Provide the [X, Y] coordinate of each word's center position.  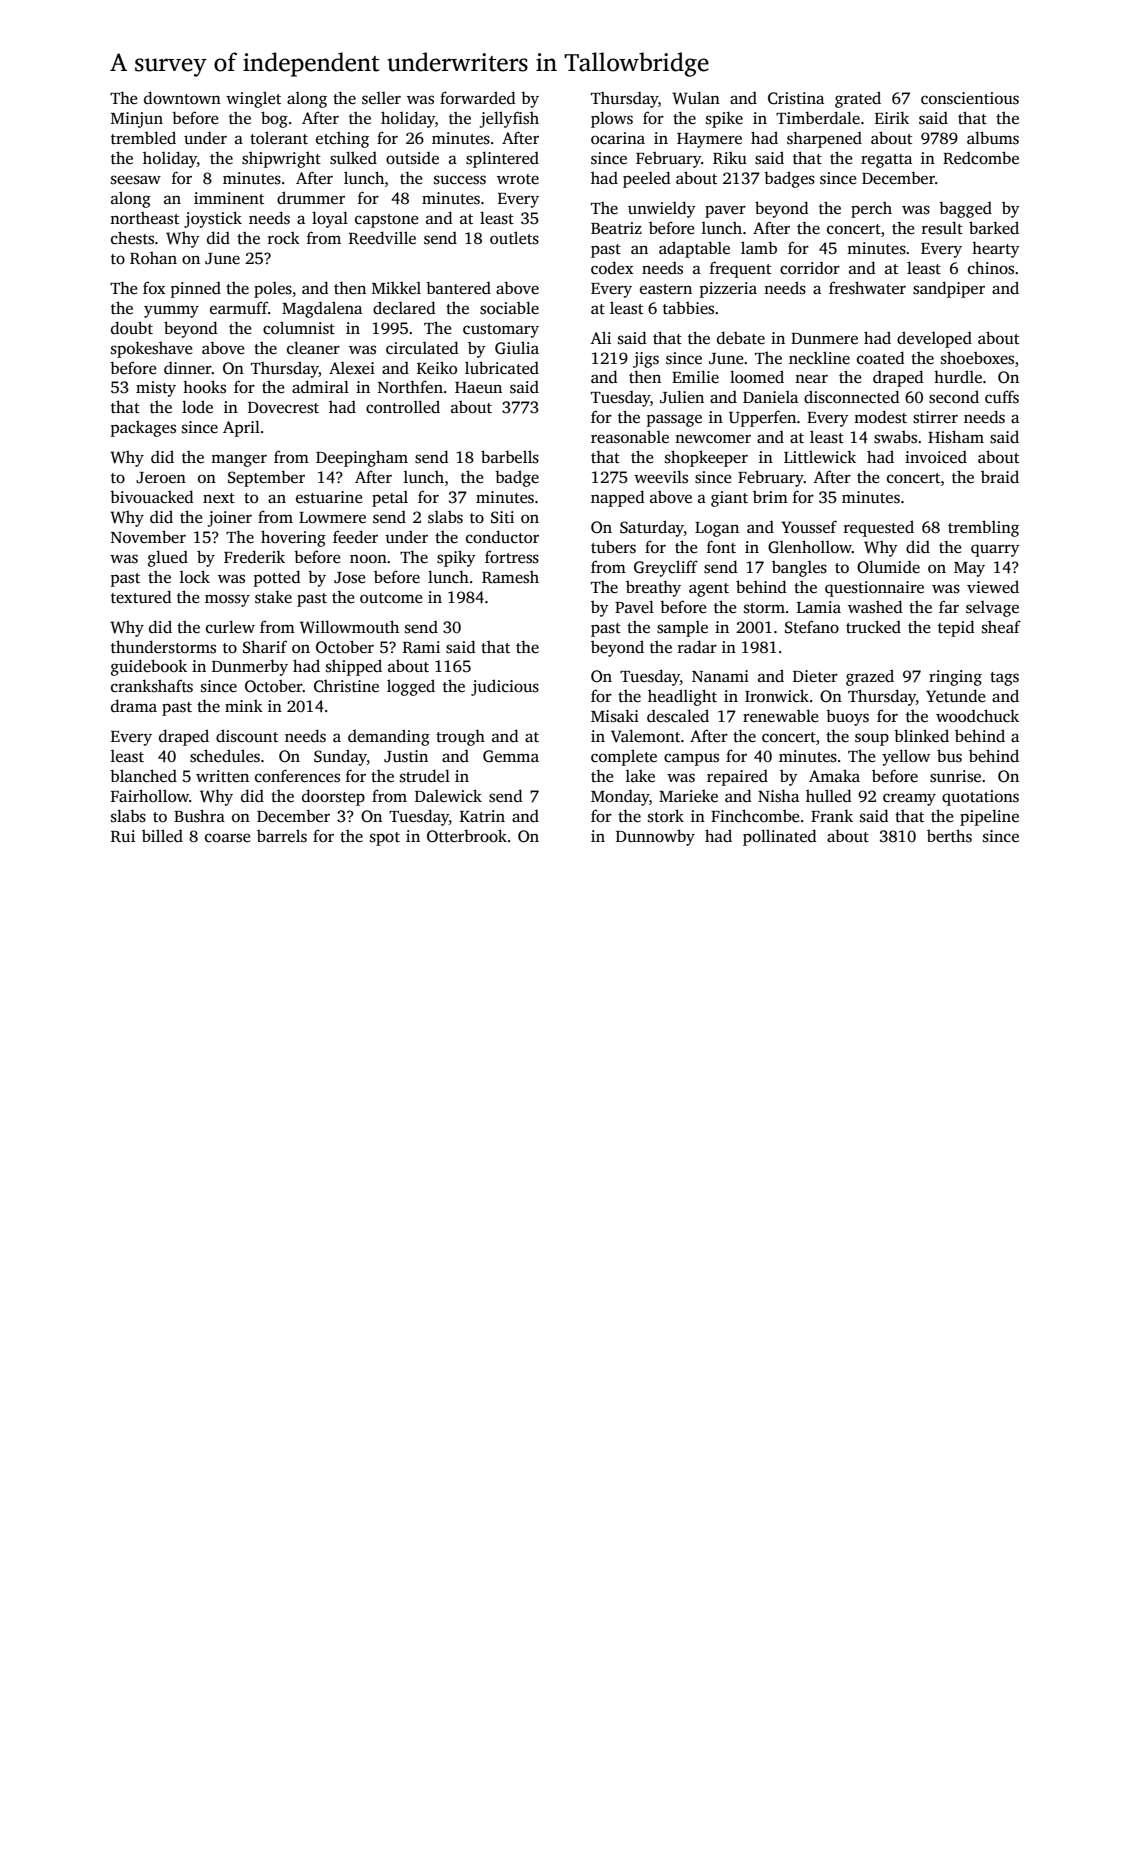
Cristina [796, 98]
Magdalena [322, 309]
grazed [870, 677]
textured [141, 597]
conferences [297, 776]
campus [691, 759]
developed [934, 339]
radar [697, 646]
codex [612, 267]
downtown [182, 98]
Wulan [696, 98]
